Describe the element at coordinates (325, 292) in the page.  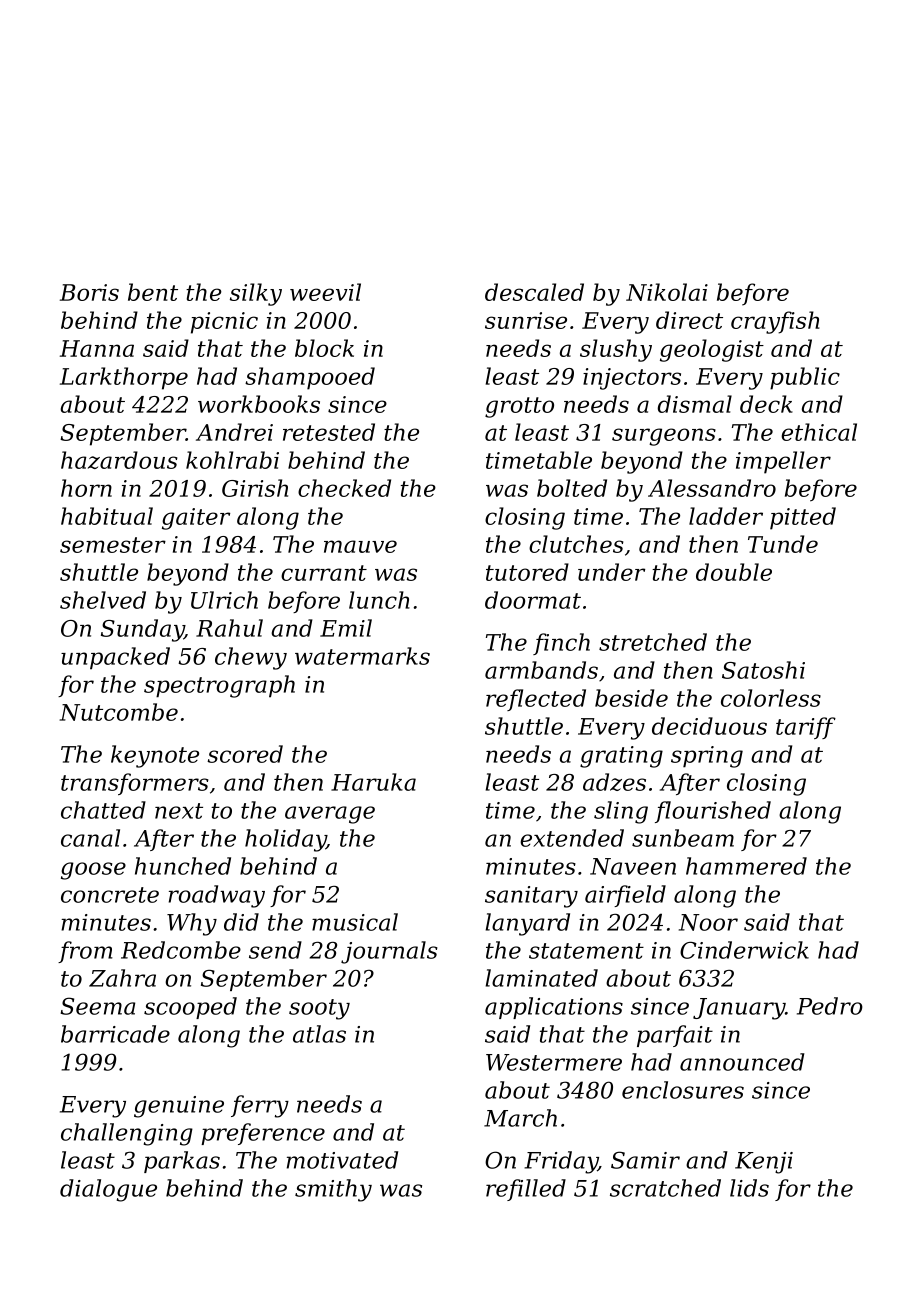
I see `weevil` at that location.
